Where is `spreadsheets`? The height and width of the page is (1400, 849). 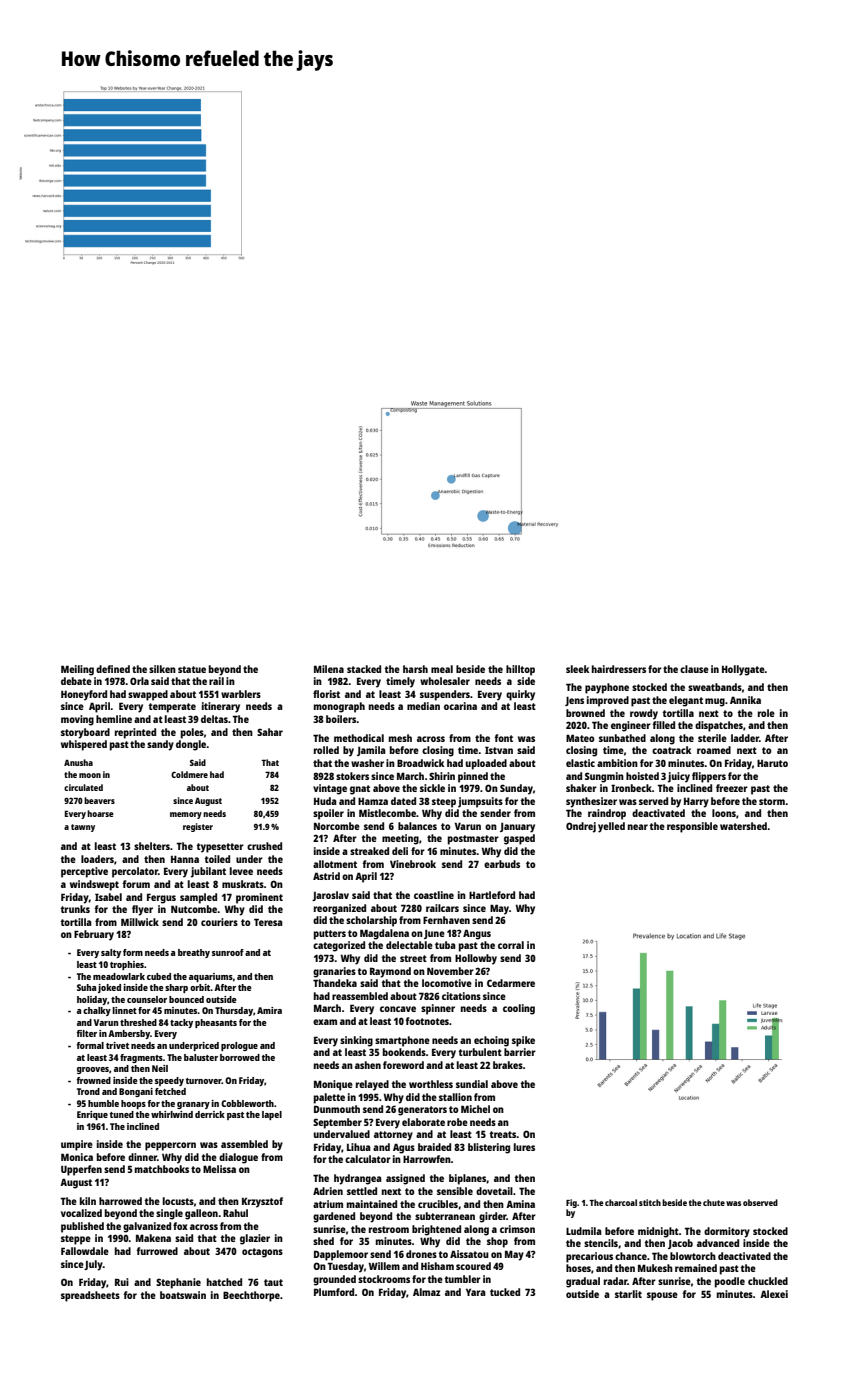 spreadsheets is located at coordinates (90, 1296).
